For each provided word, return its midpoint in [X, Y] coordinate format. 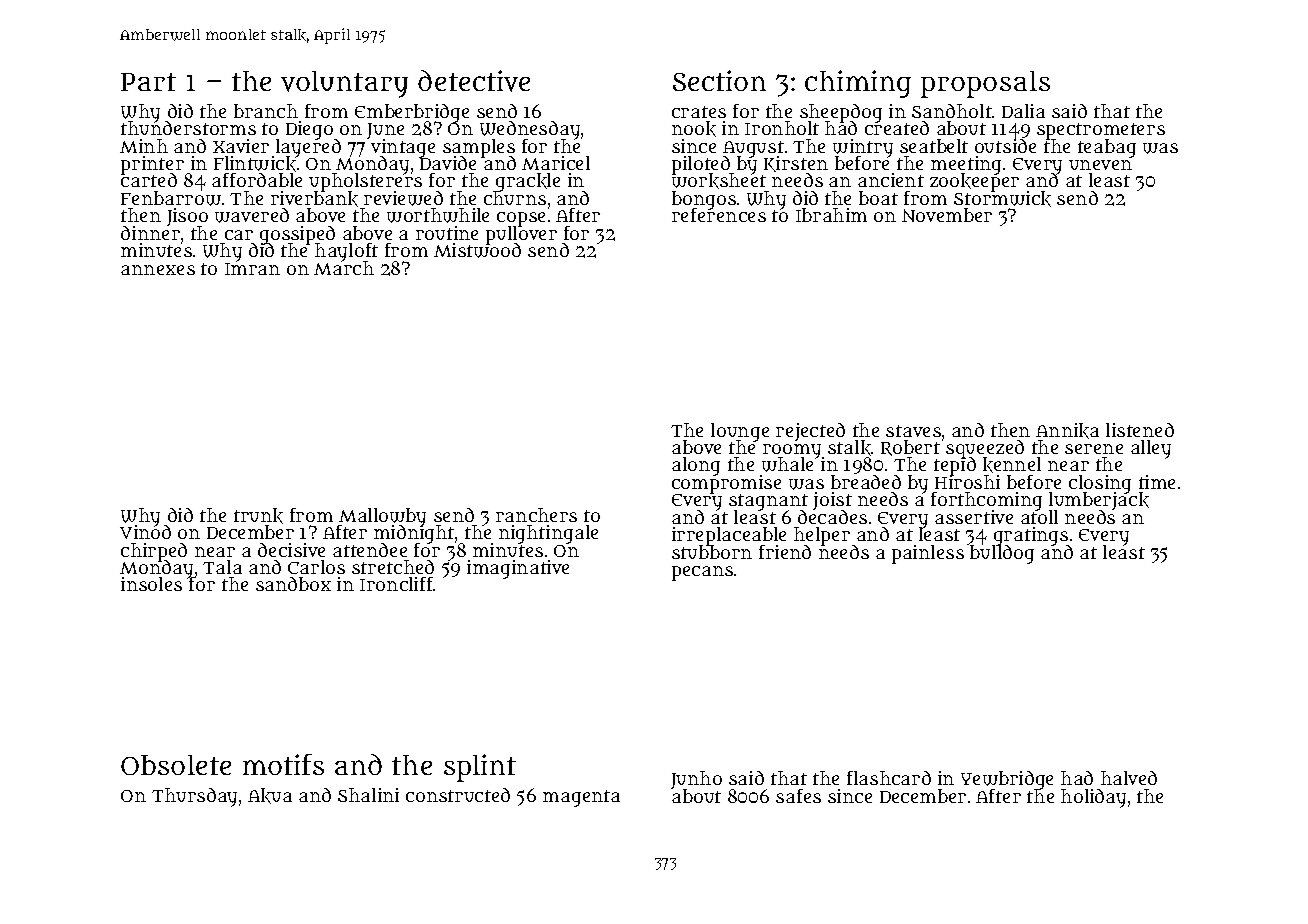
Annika [1067, 431]
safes [798, 796]
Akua [270, 796]
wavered [252, 215]
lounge [740, 432]
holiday [1093, 798]
